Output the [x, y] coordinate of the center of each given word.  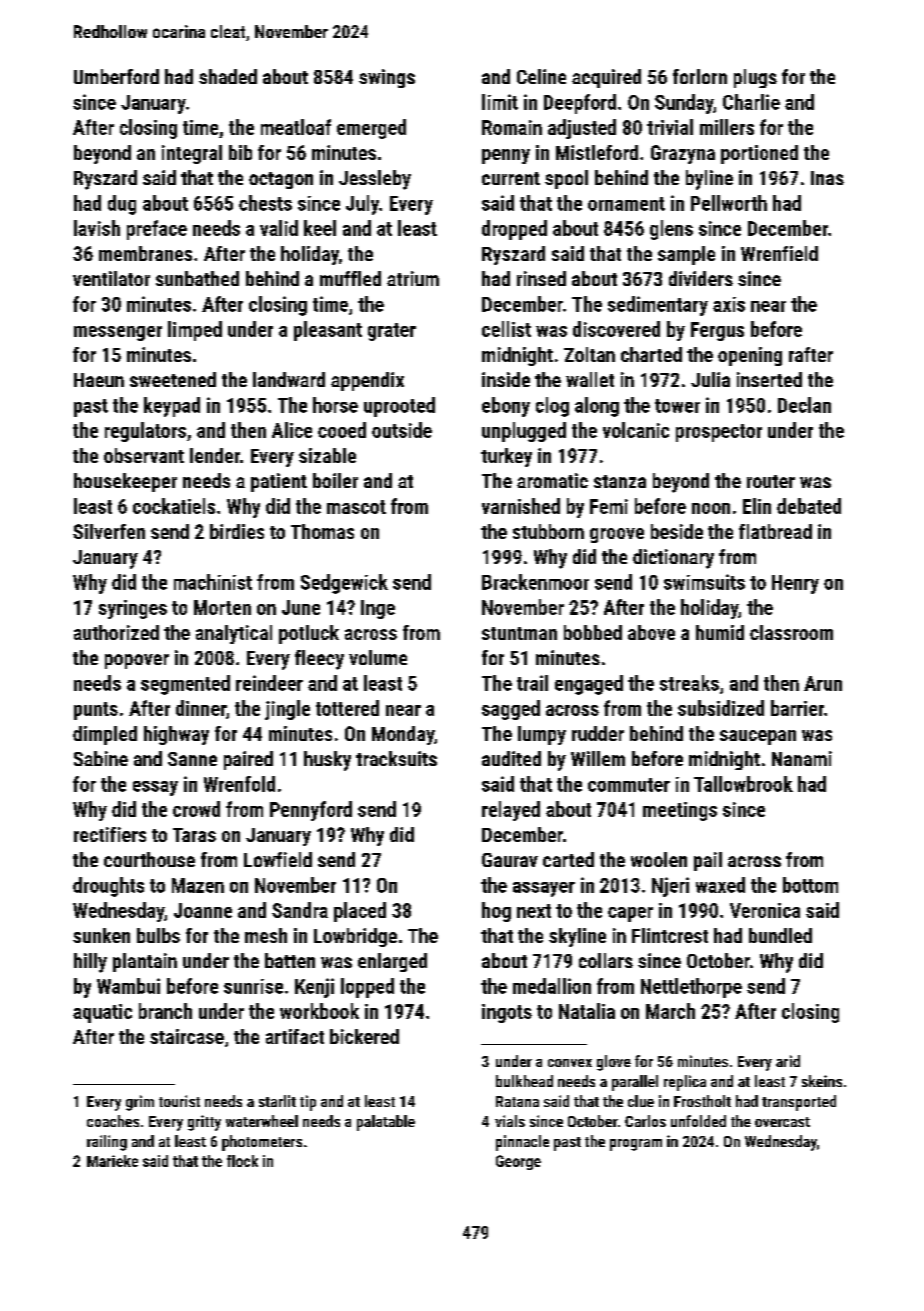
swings [387, 78]
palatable [386, 1123]
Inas [827, 178]
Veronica [765, 910]
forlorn [700, 76]
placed [360, 912]
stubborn [548, 531]
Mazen [198, 885]
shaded [228, 76]
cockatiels [174, 506]
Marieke [112, 1161]
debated [809, 506]
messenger [118, 333]
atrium [413, 278]
